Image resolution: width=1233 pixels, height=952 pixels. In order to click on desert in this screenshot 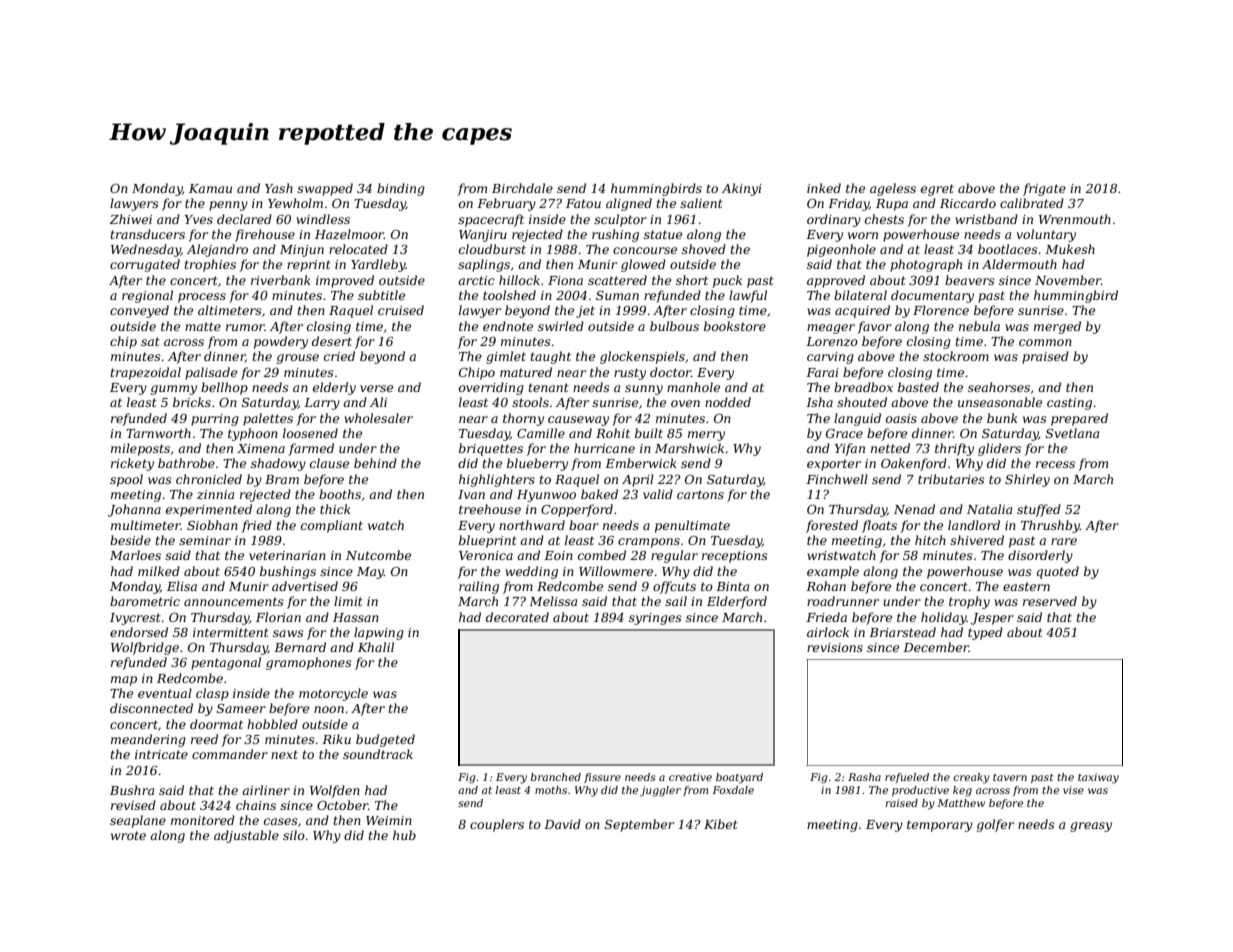, I will do `click(332, 341)`.
